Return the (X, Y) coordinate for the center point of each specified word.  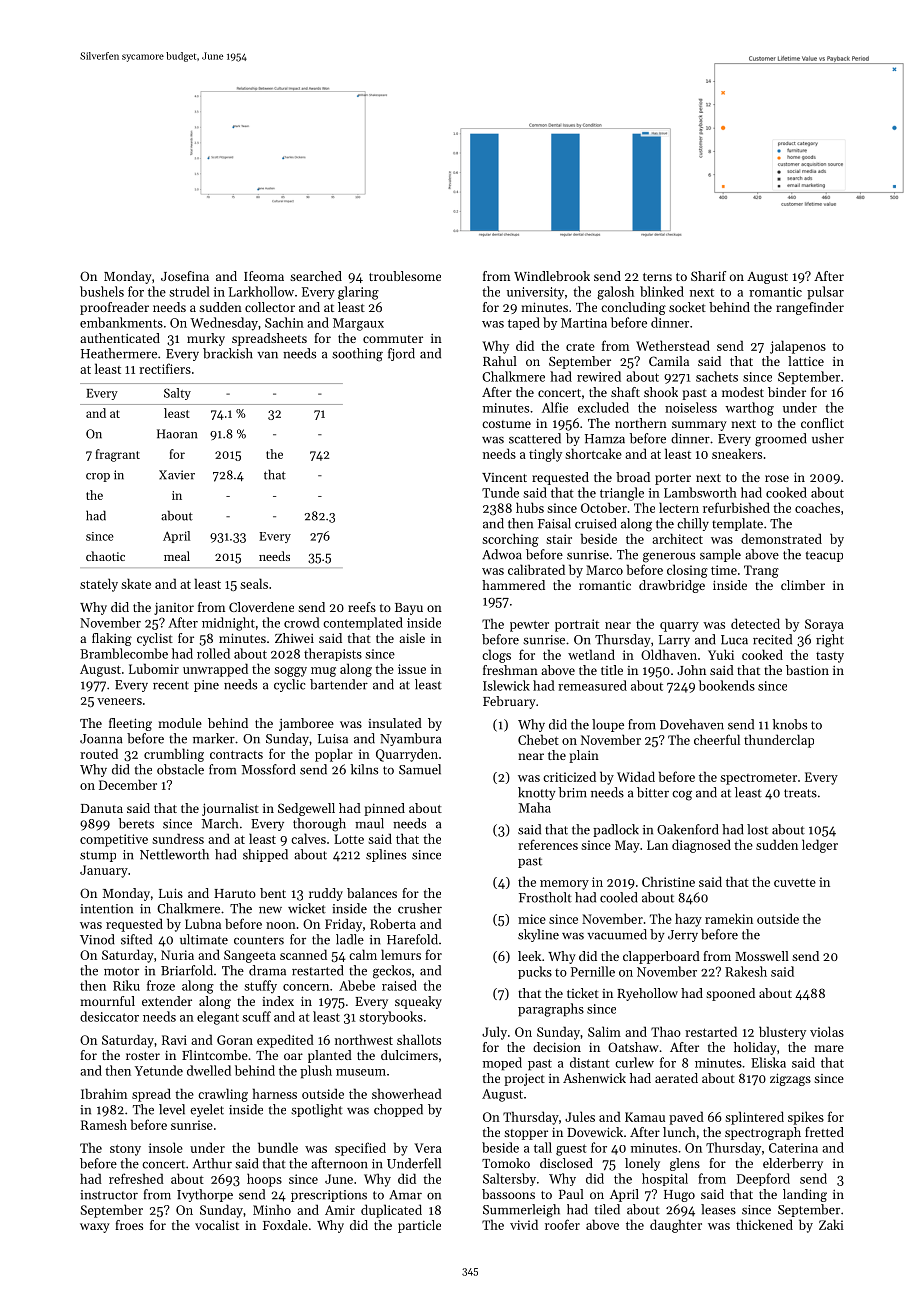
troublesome (405, 276)
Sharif (708, 276)
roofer (562, 1224)
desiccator (109, 1016)
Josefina (185, 276)
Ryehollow (647, 994)
